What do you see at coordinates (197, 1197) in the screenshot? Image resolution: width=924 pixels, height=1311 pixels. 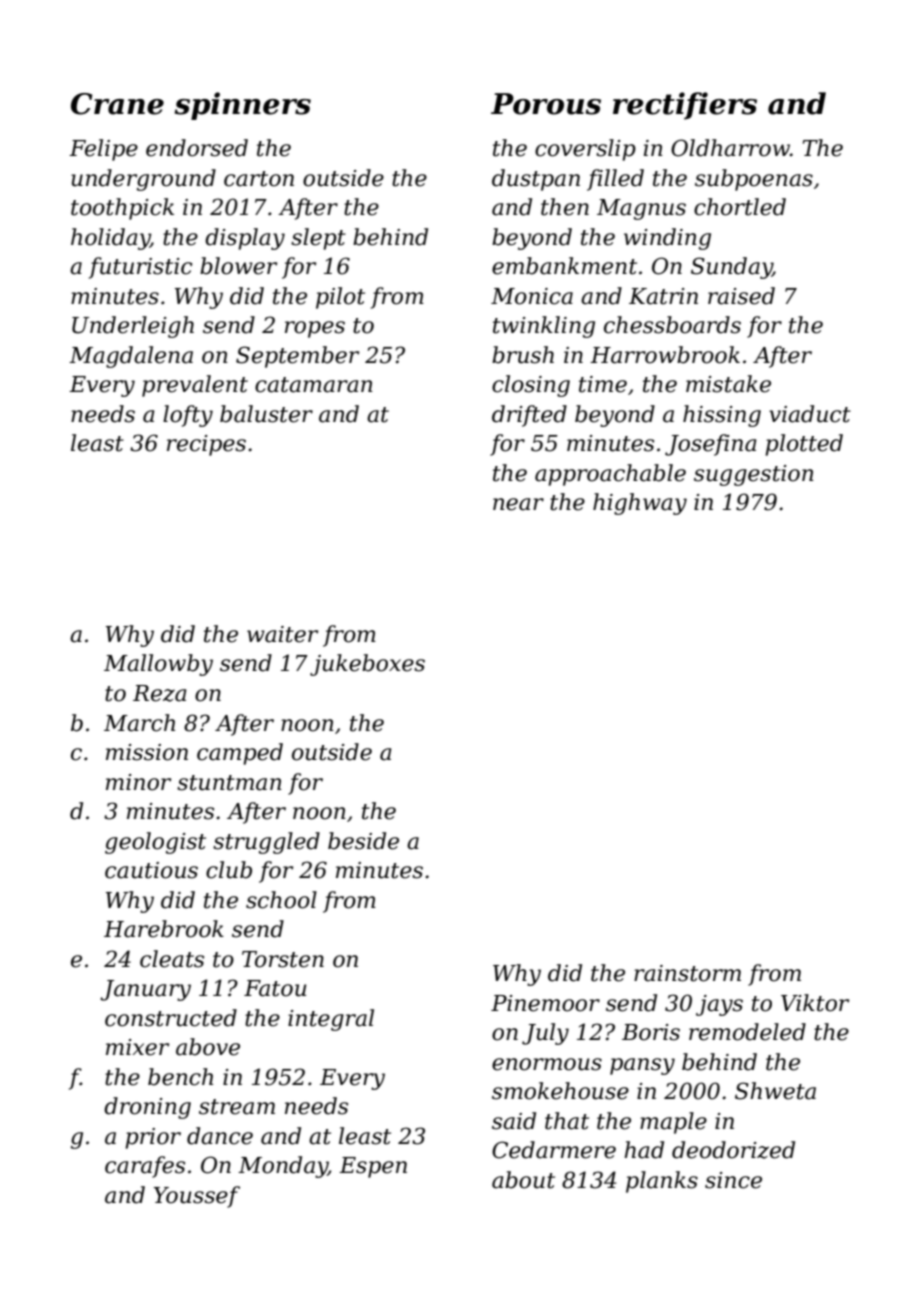 I see `Youssef` at bounding box center [197, 1197].
